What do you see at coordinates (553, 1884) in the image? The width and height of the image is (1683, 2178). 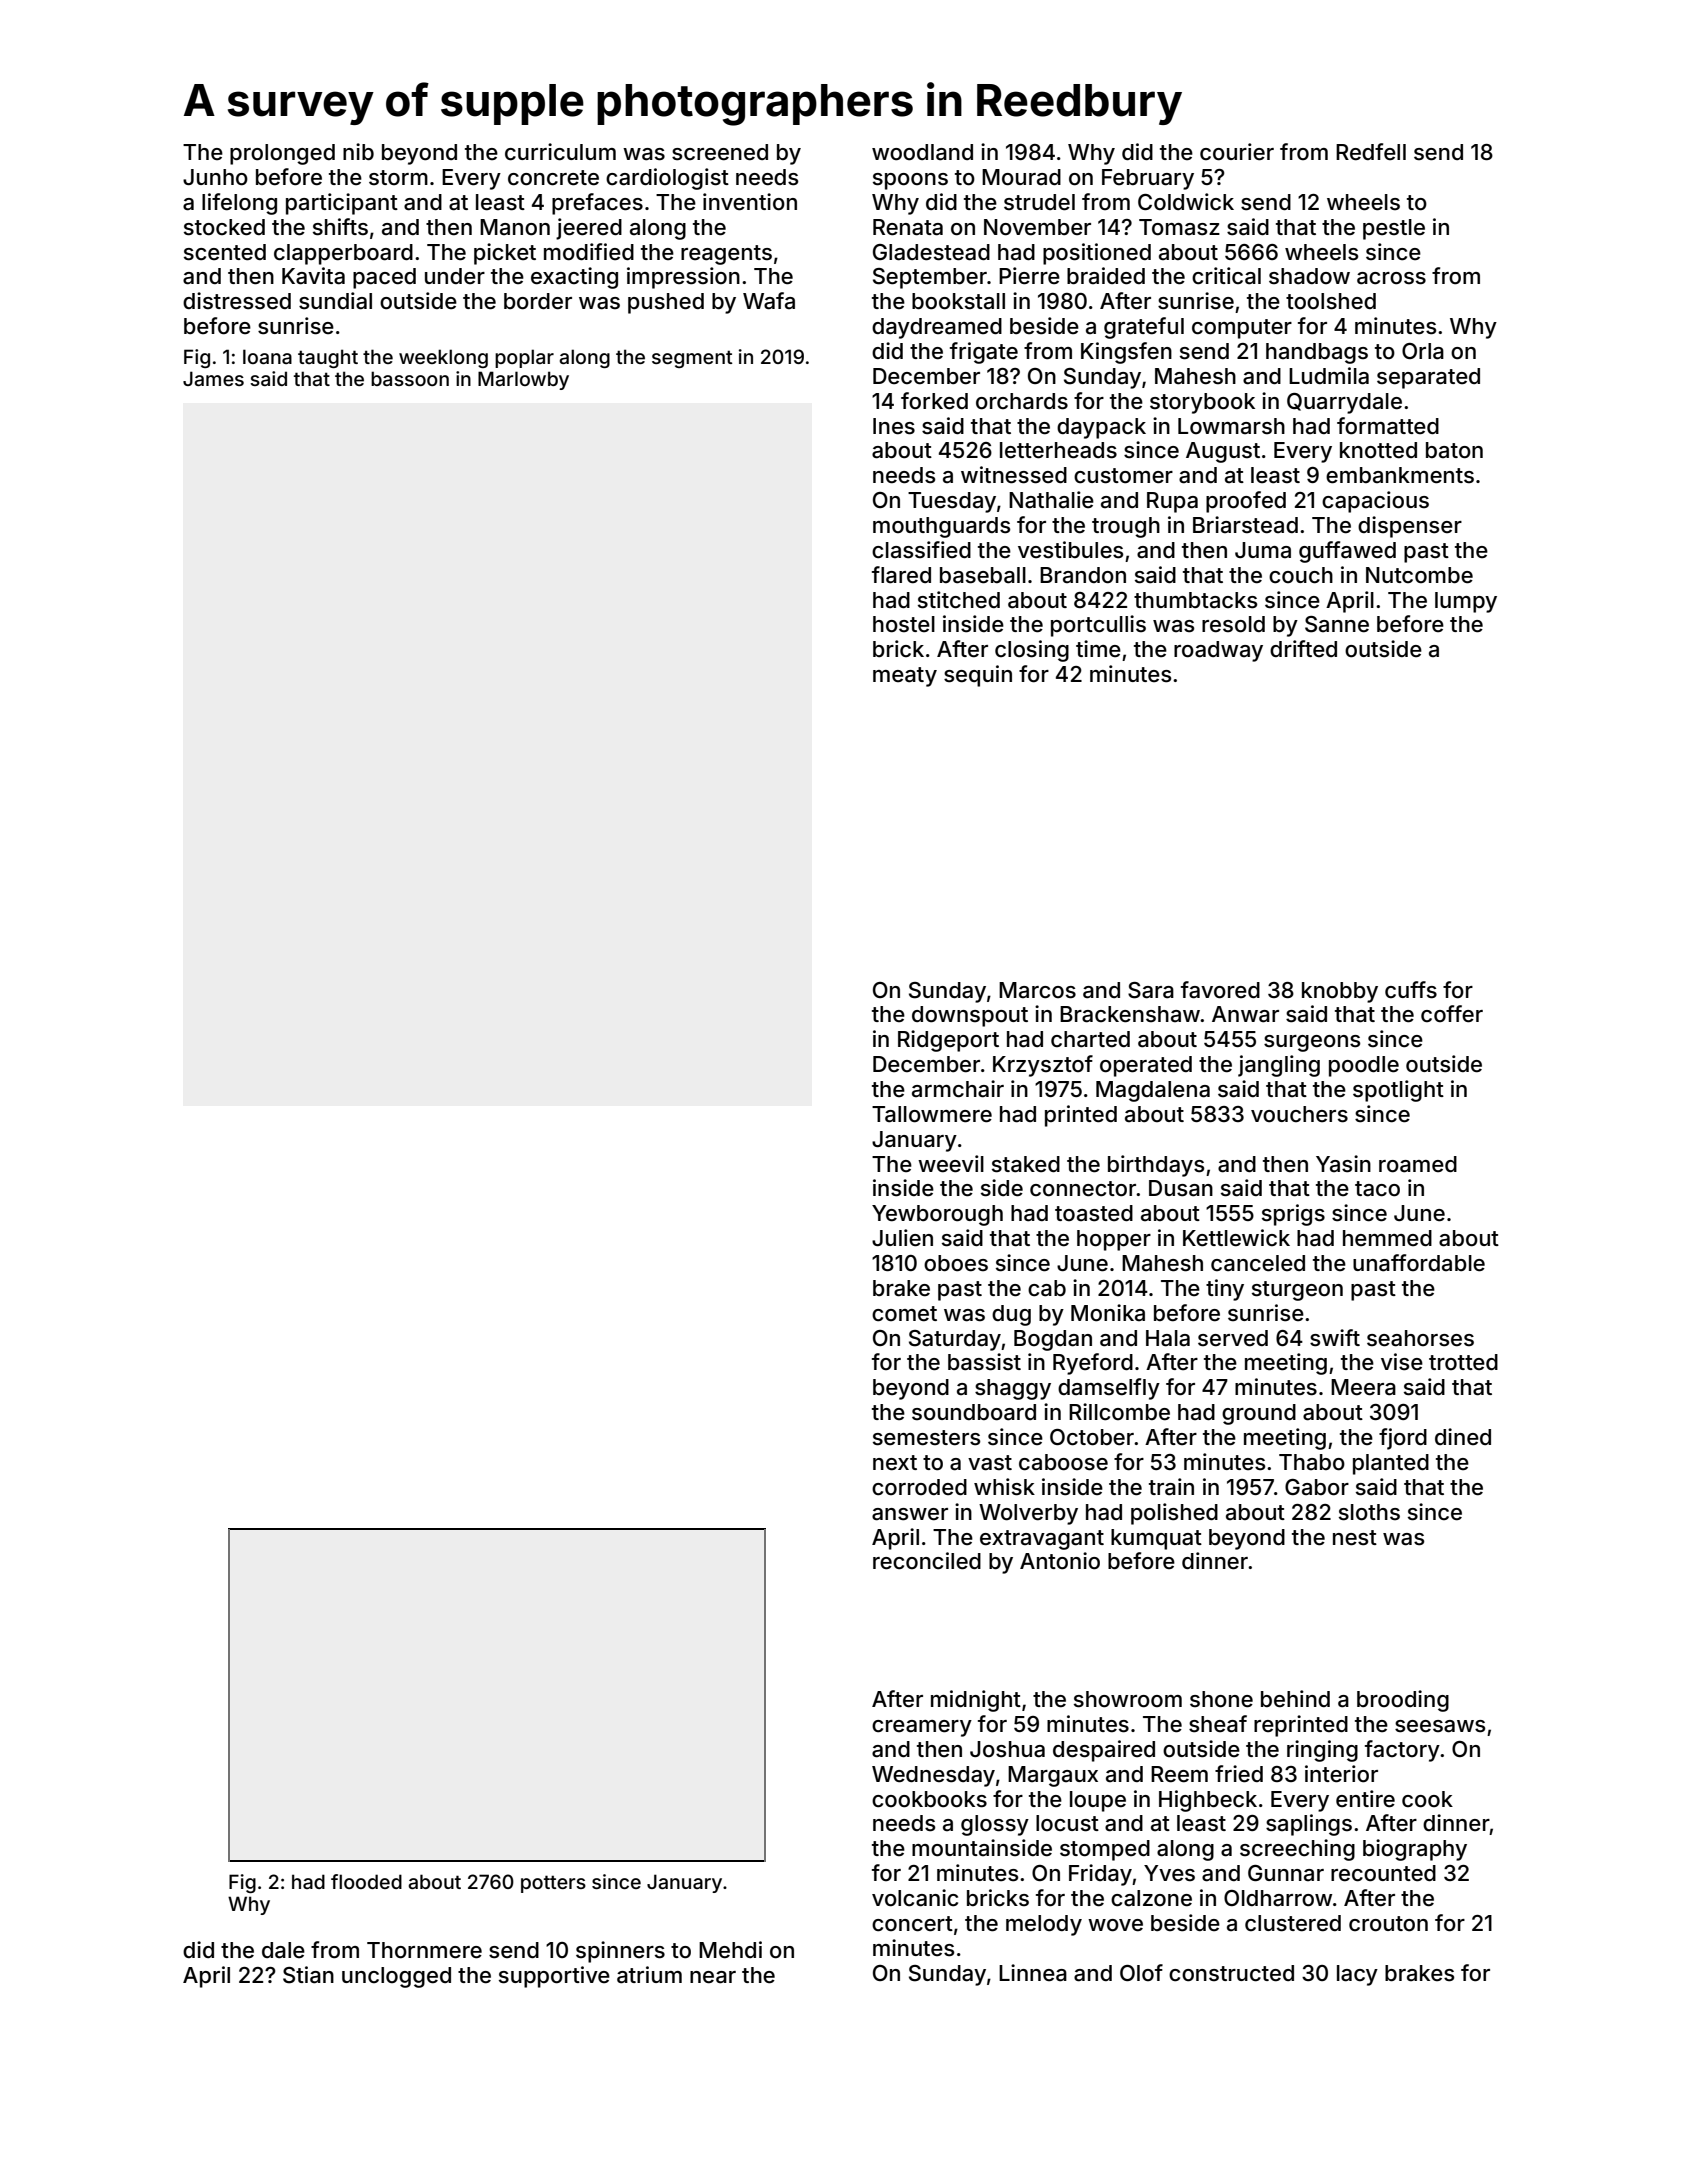 I see `potters` at bounding box center [553, 1884].
